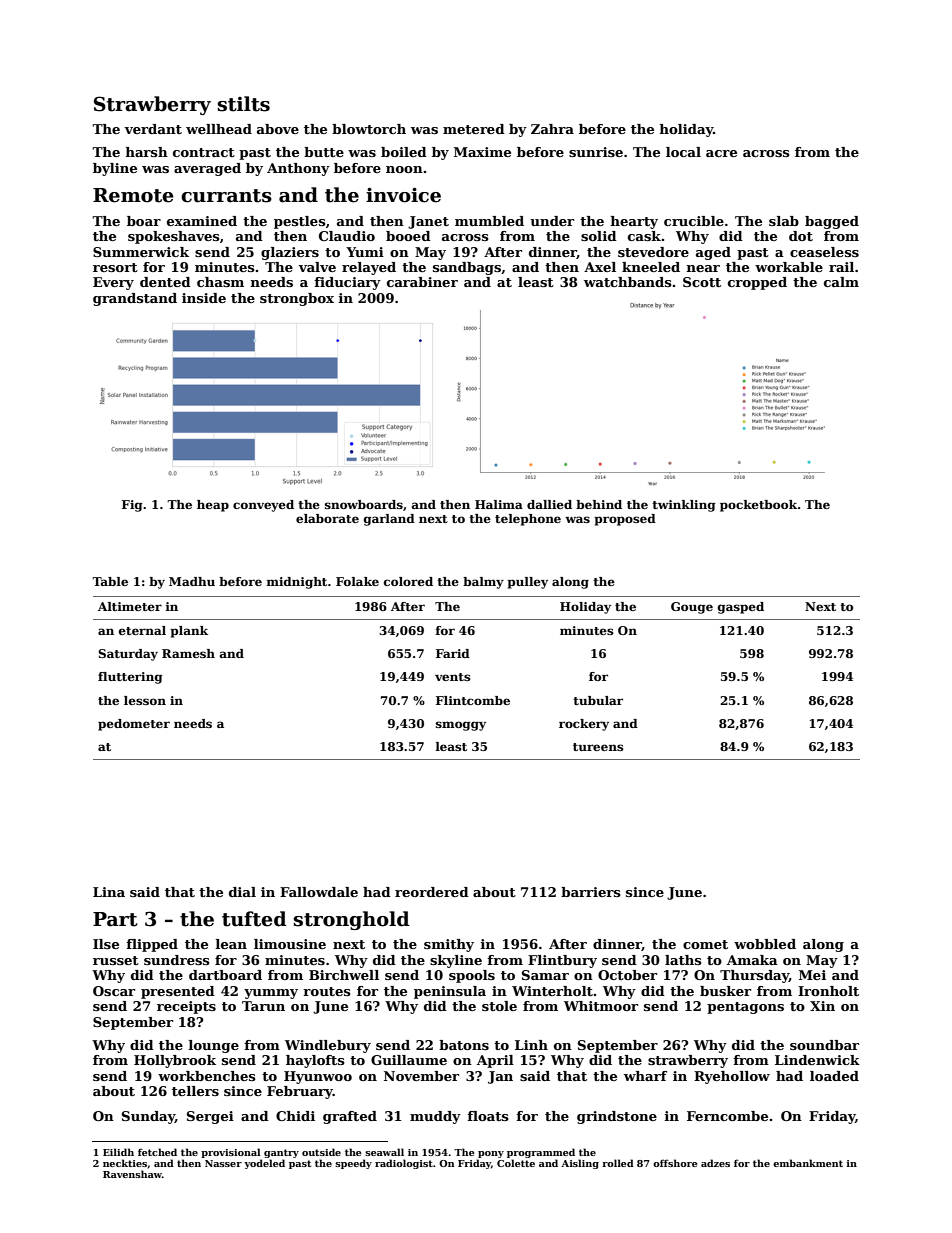 This screenshot has width=952, height=1233. Describe the element at coordinates (130, 678) in the screenshot. I see `fluttering` at that location.
